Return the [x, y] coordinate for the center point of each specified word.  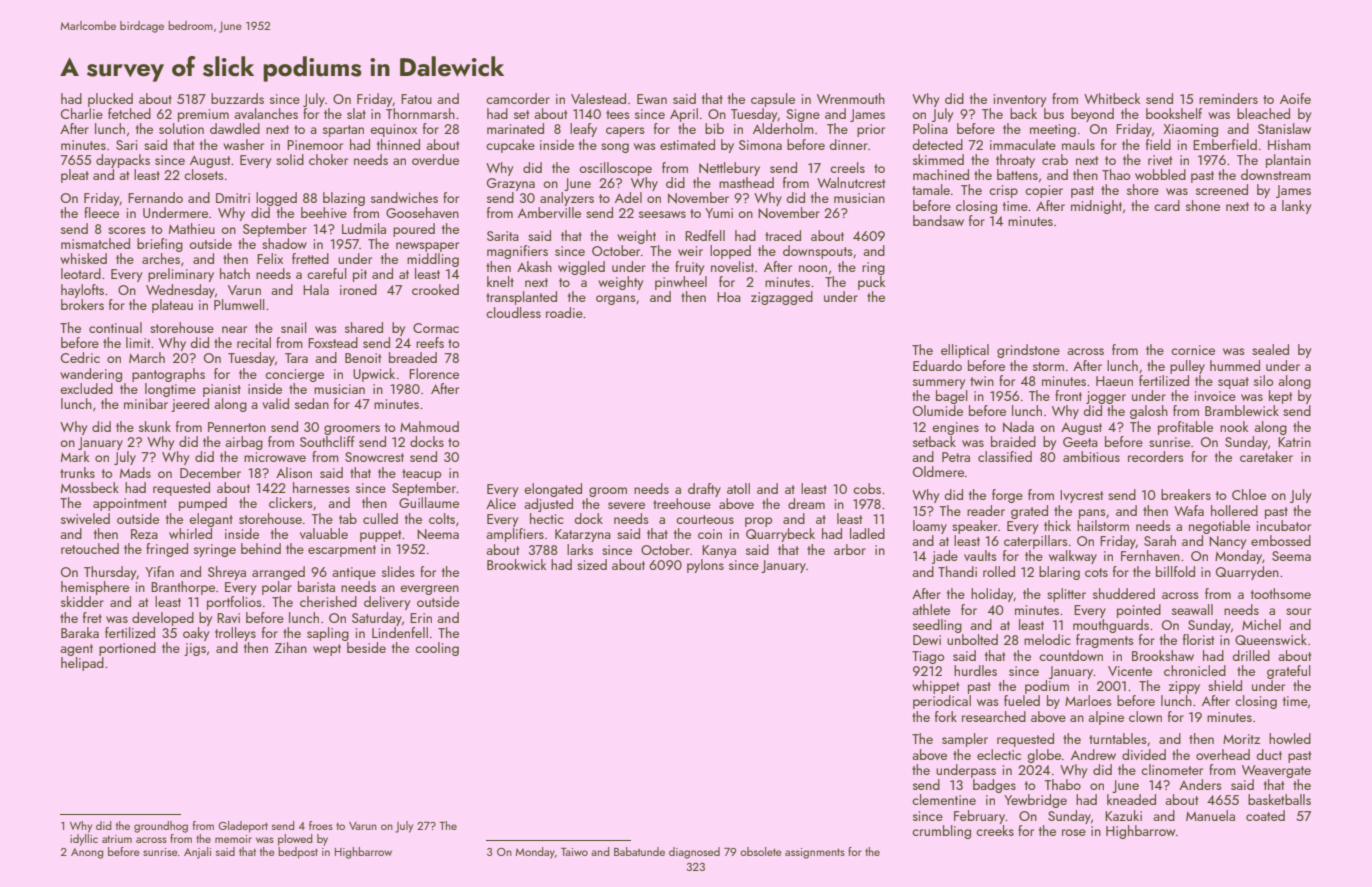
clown [1145, 716]
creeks [995, 830]
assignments [815, 853]
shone [1203, 205]
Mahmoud [429, 426]
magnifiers [517, 252]
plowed [295, 840]
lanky [1296, 207]
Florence [434, 373]
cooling [437, 649]
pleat [75, 176]
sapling [328, 634]
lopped [730, 252]
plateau [172, 306]
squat [1233, 383]
